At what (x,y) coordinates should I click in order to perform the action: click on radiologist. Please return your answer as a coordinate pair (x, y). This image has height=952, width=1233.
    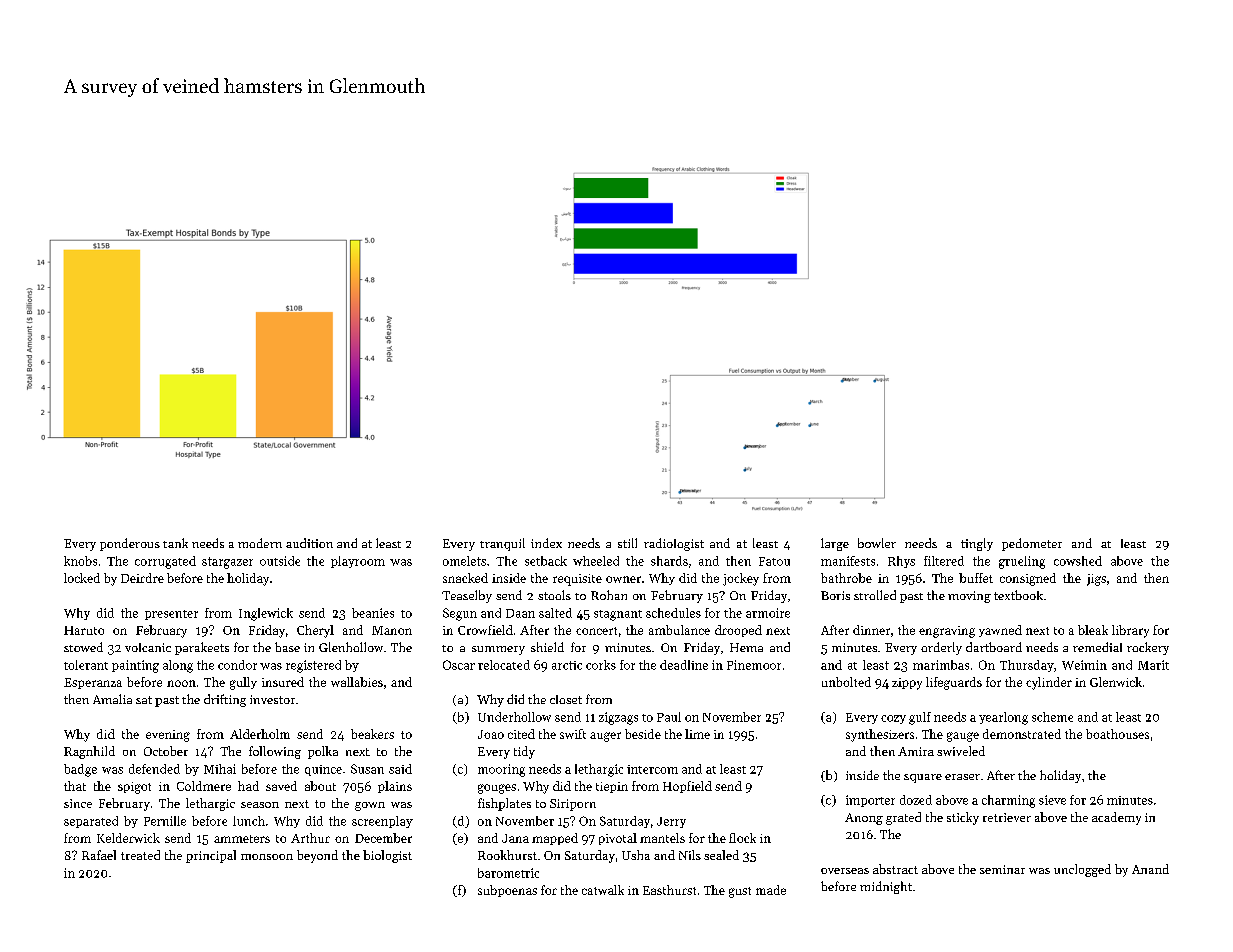
    Looking at the image, I should click on (674, 544).
